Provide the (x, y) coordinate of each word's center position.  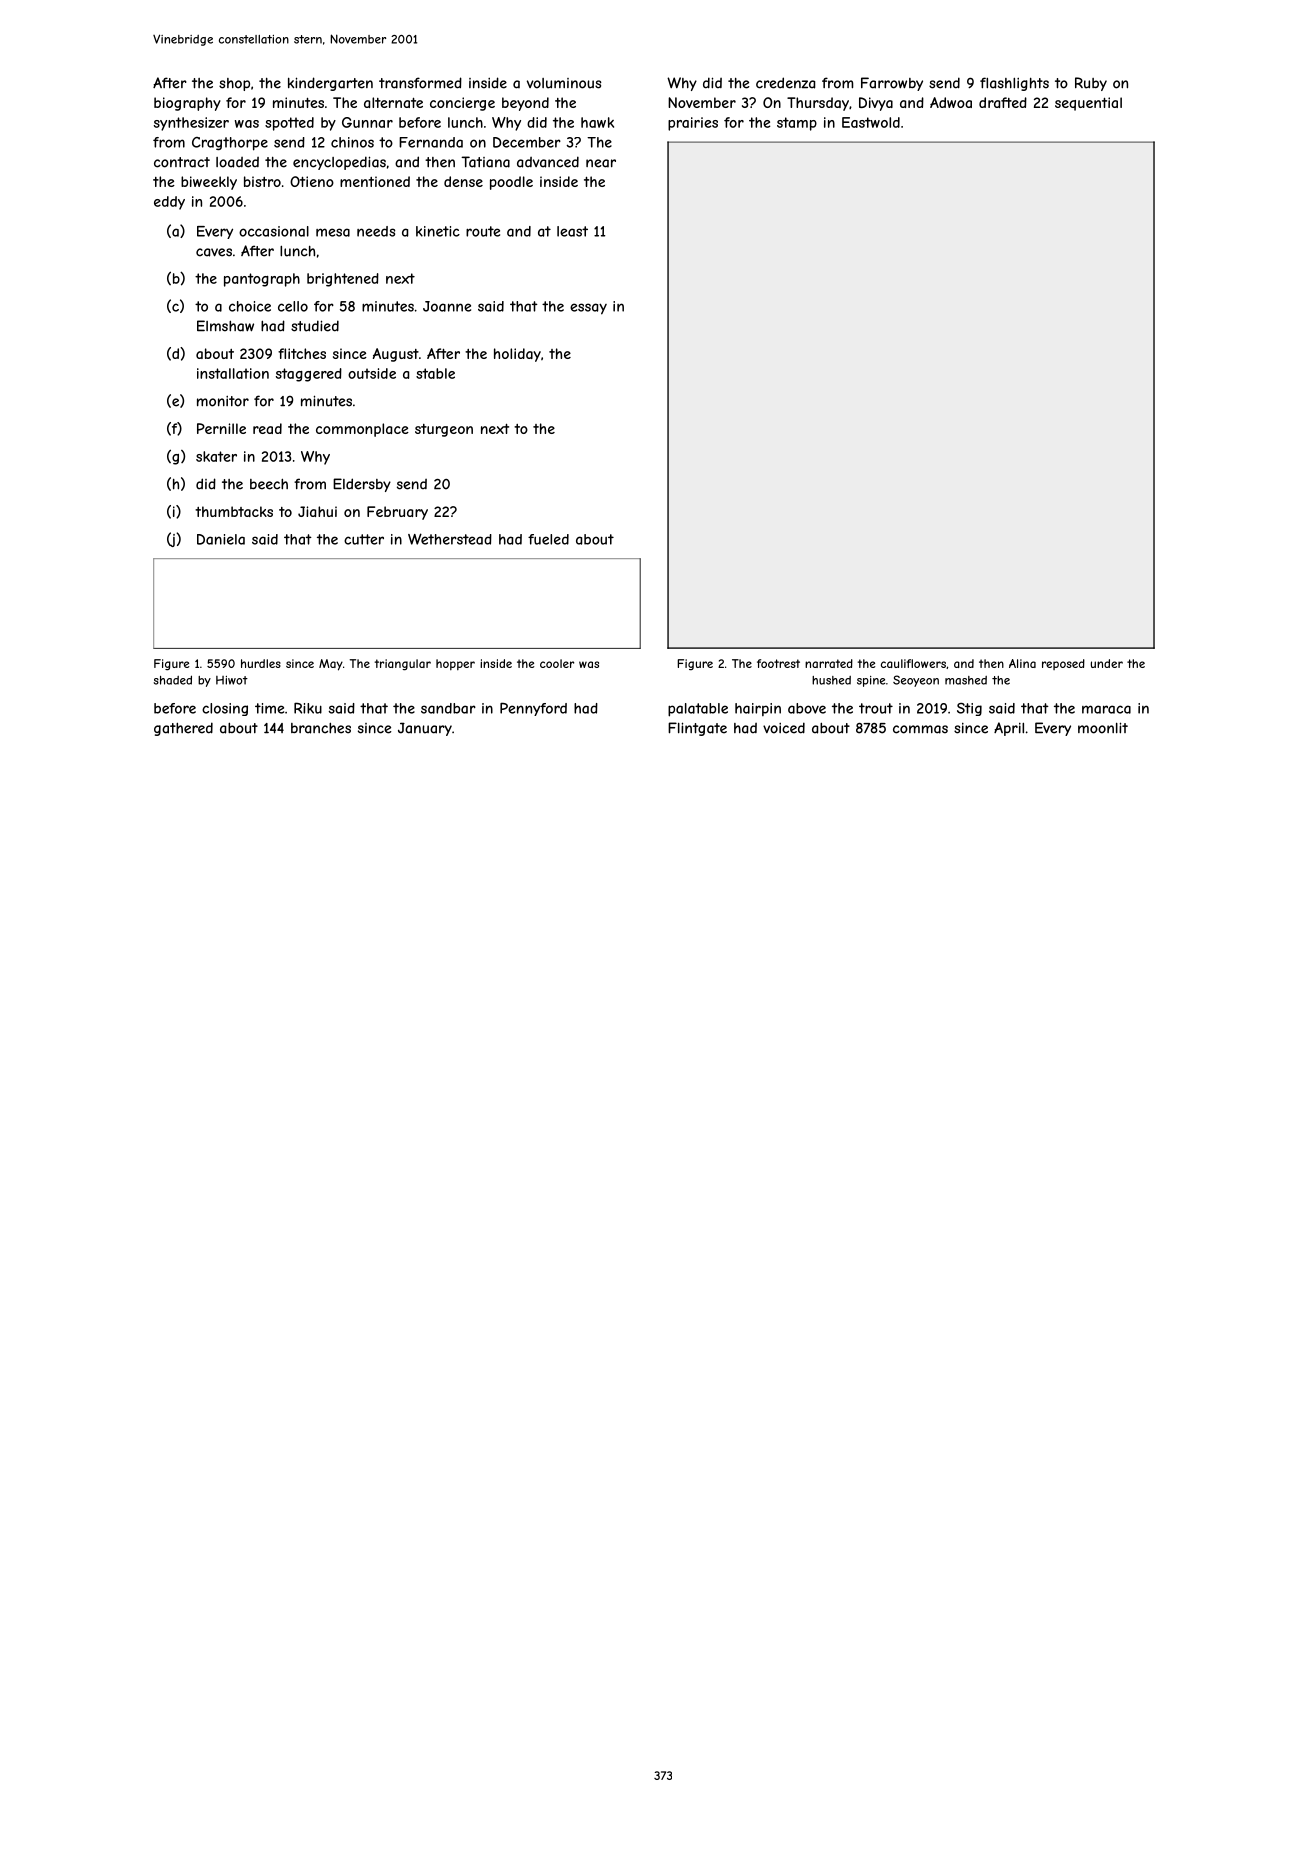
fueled (548, 539)
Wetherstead (450, 539)
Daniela (221, 539)
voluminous (564, 83)
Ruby (1091, 84)
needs (376, 231)
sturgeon (444, 430)
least (572, 231)
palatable (698, 710)
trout (876, 708)
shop (234, 84)
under (1107, 663)
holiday (517, 355)
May (331, 665)
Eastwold (871, 122)
